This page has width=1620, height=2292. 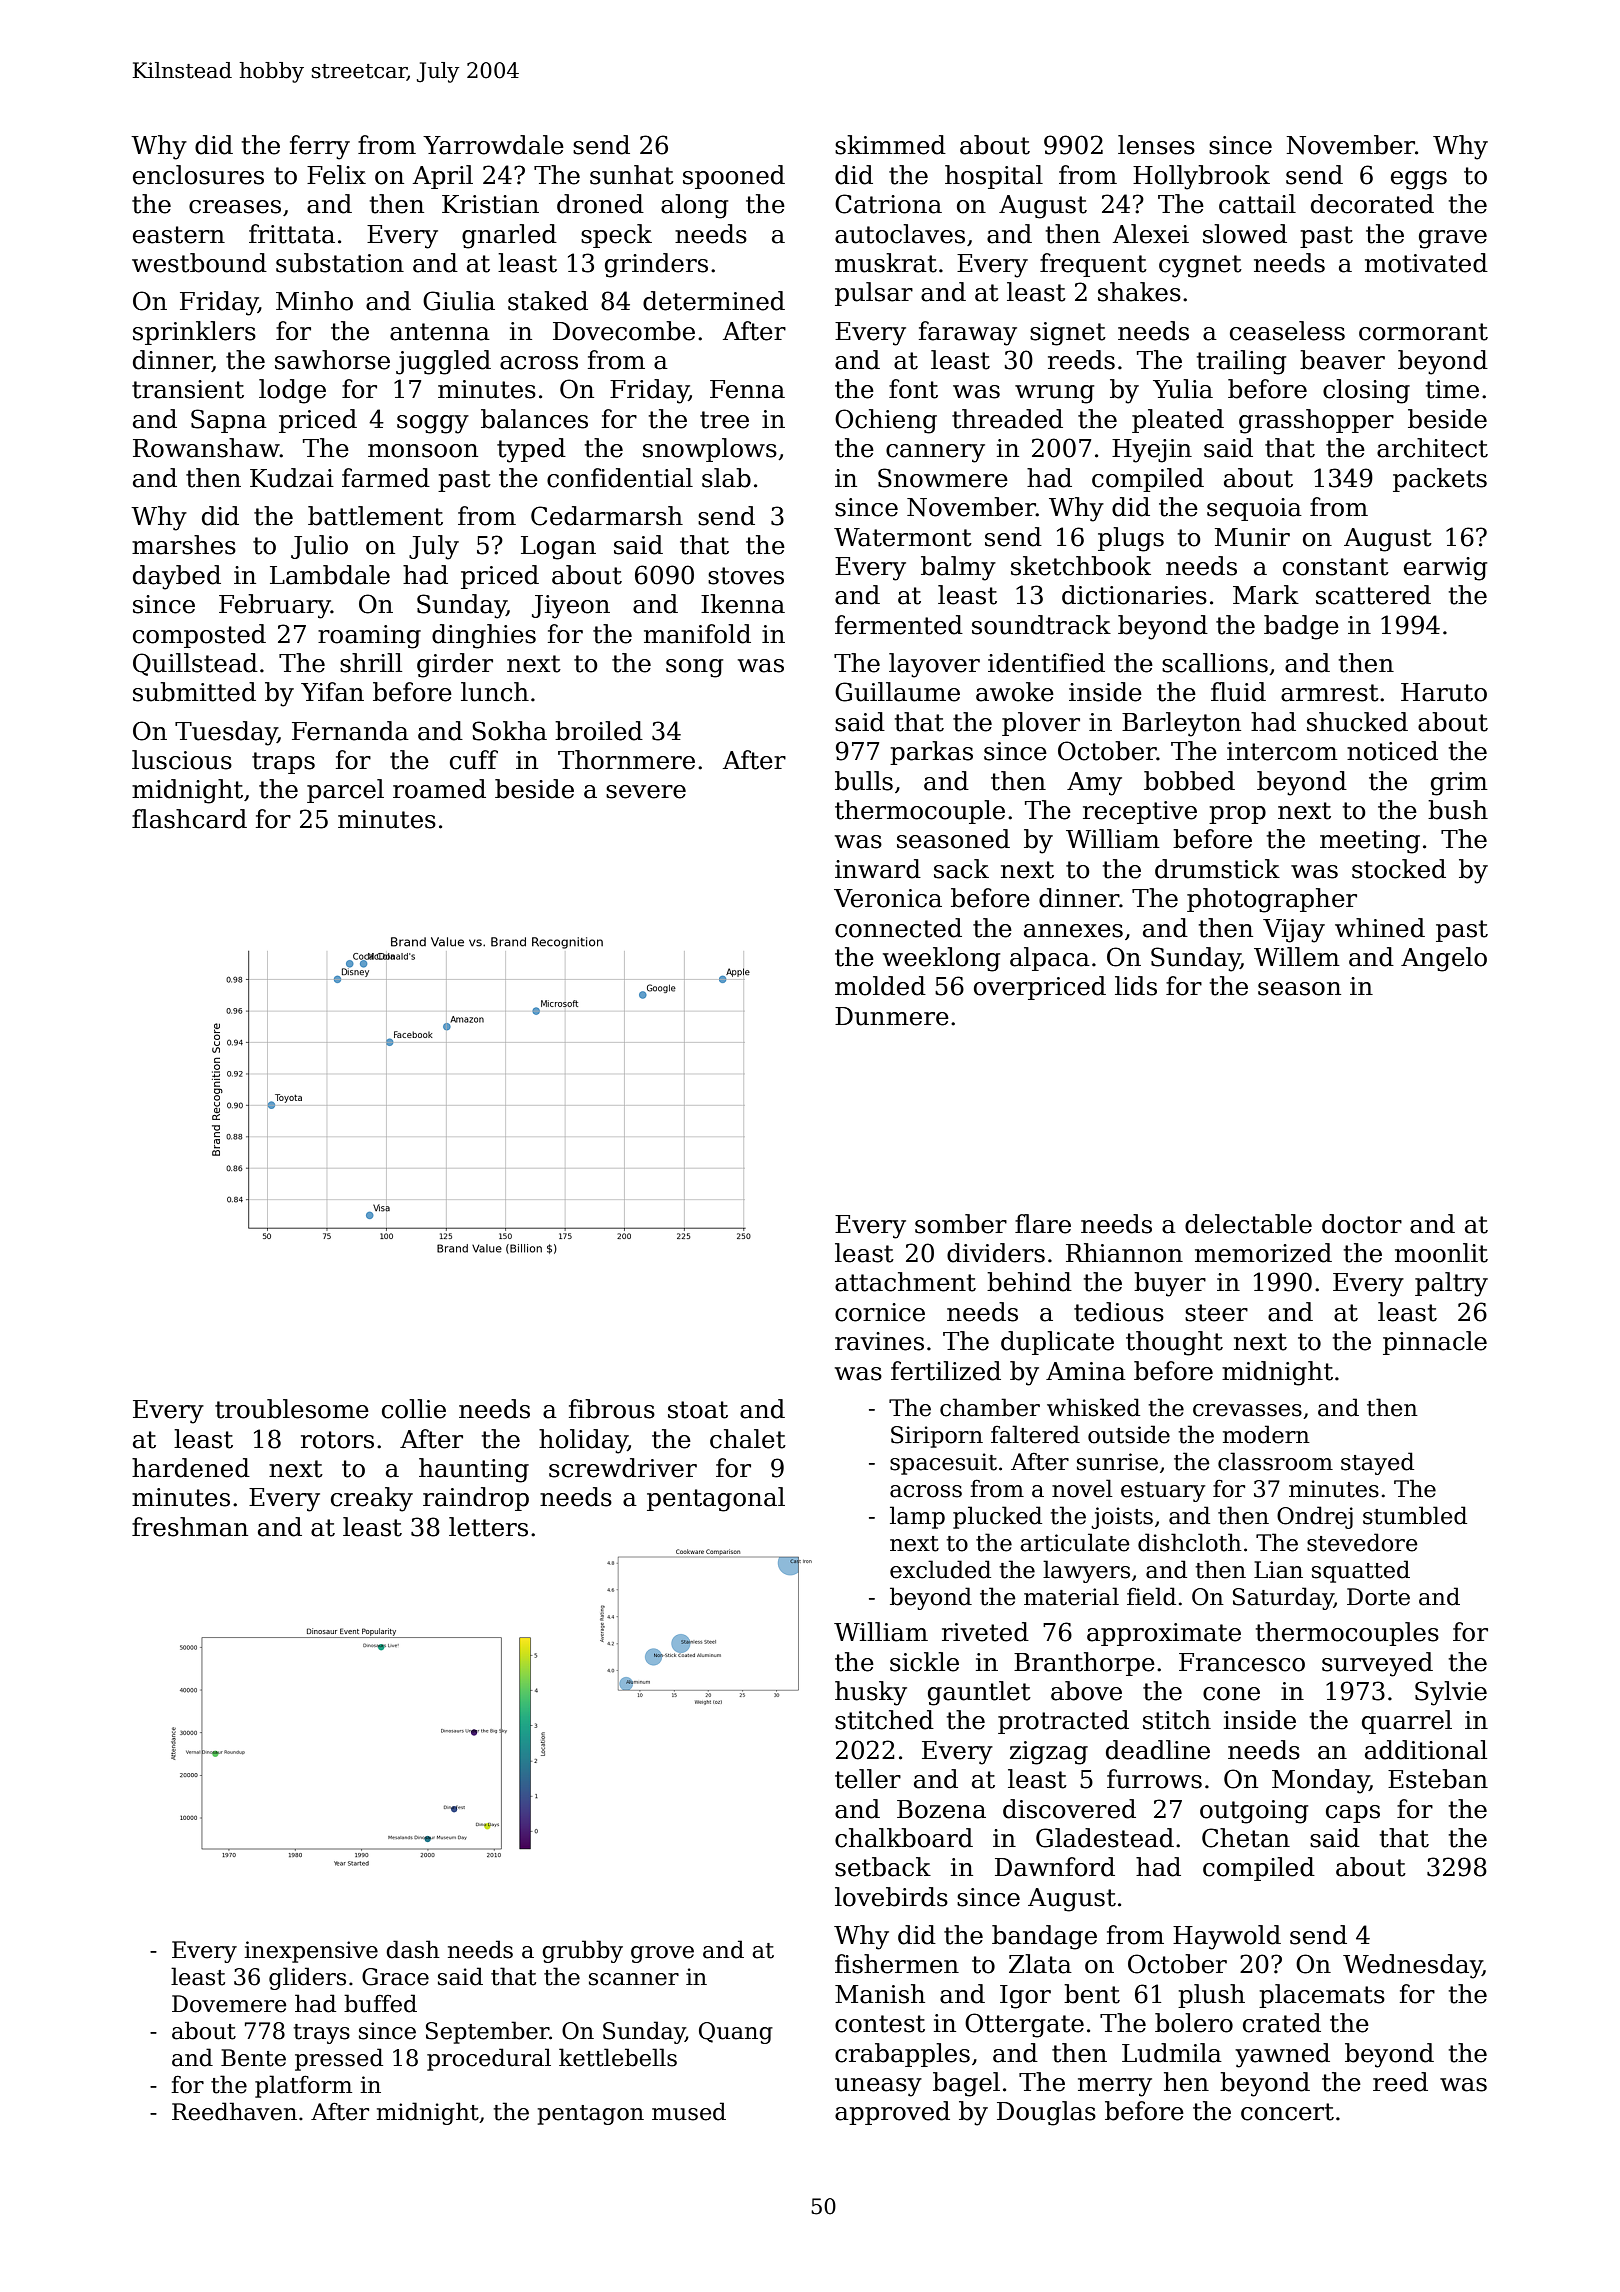 What do you see at coordinates (892, 2113) in the page?
I see `approved` at bounding box center [892, 2113].
